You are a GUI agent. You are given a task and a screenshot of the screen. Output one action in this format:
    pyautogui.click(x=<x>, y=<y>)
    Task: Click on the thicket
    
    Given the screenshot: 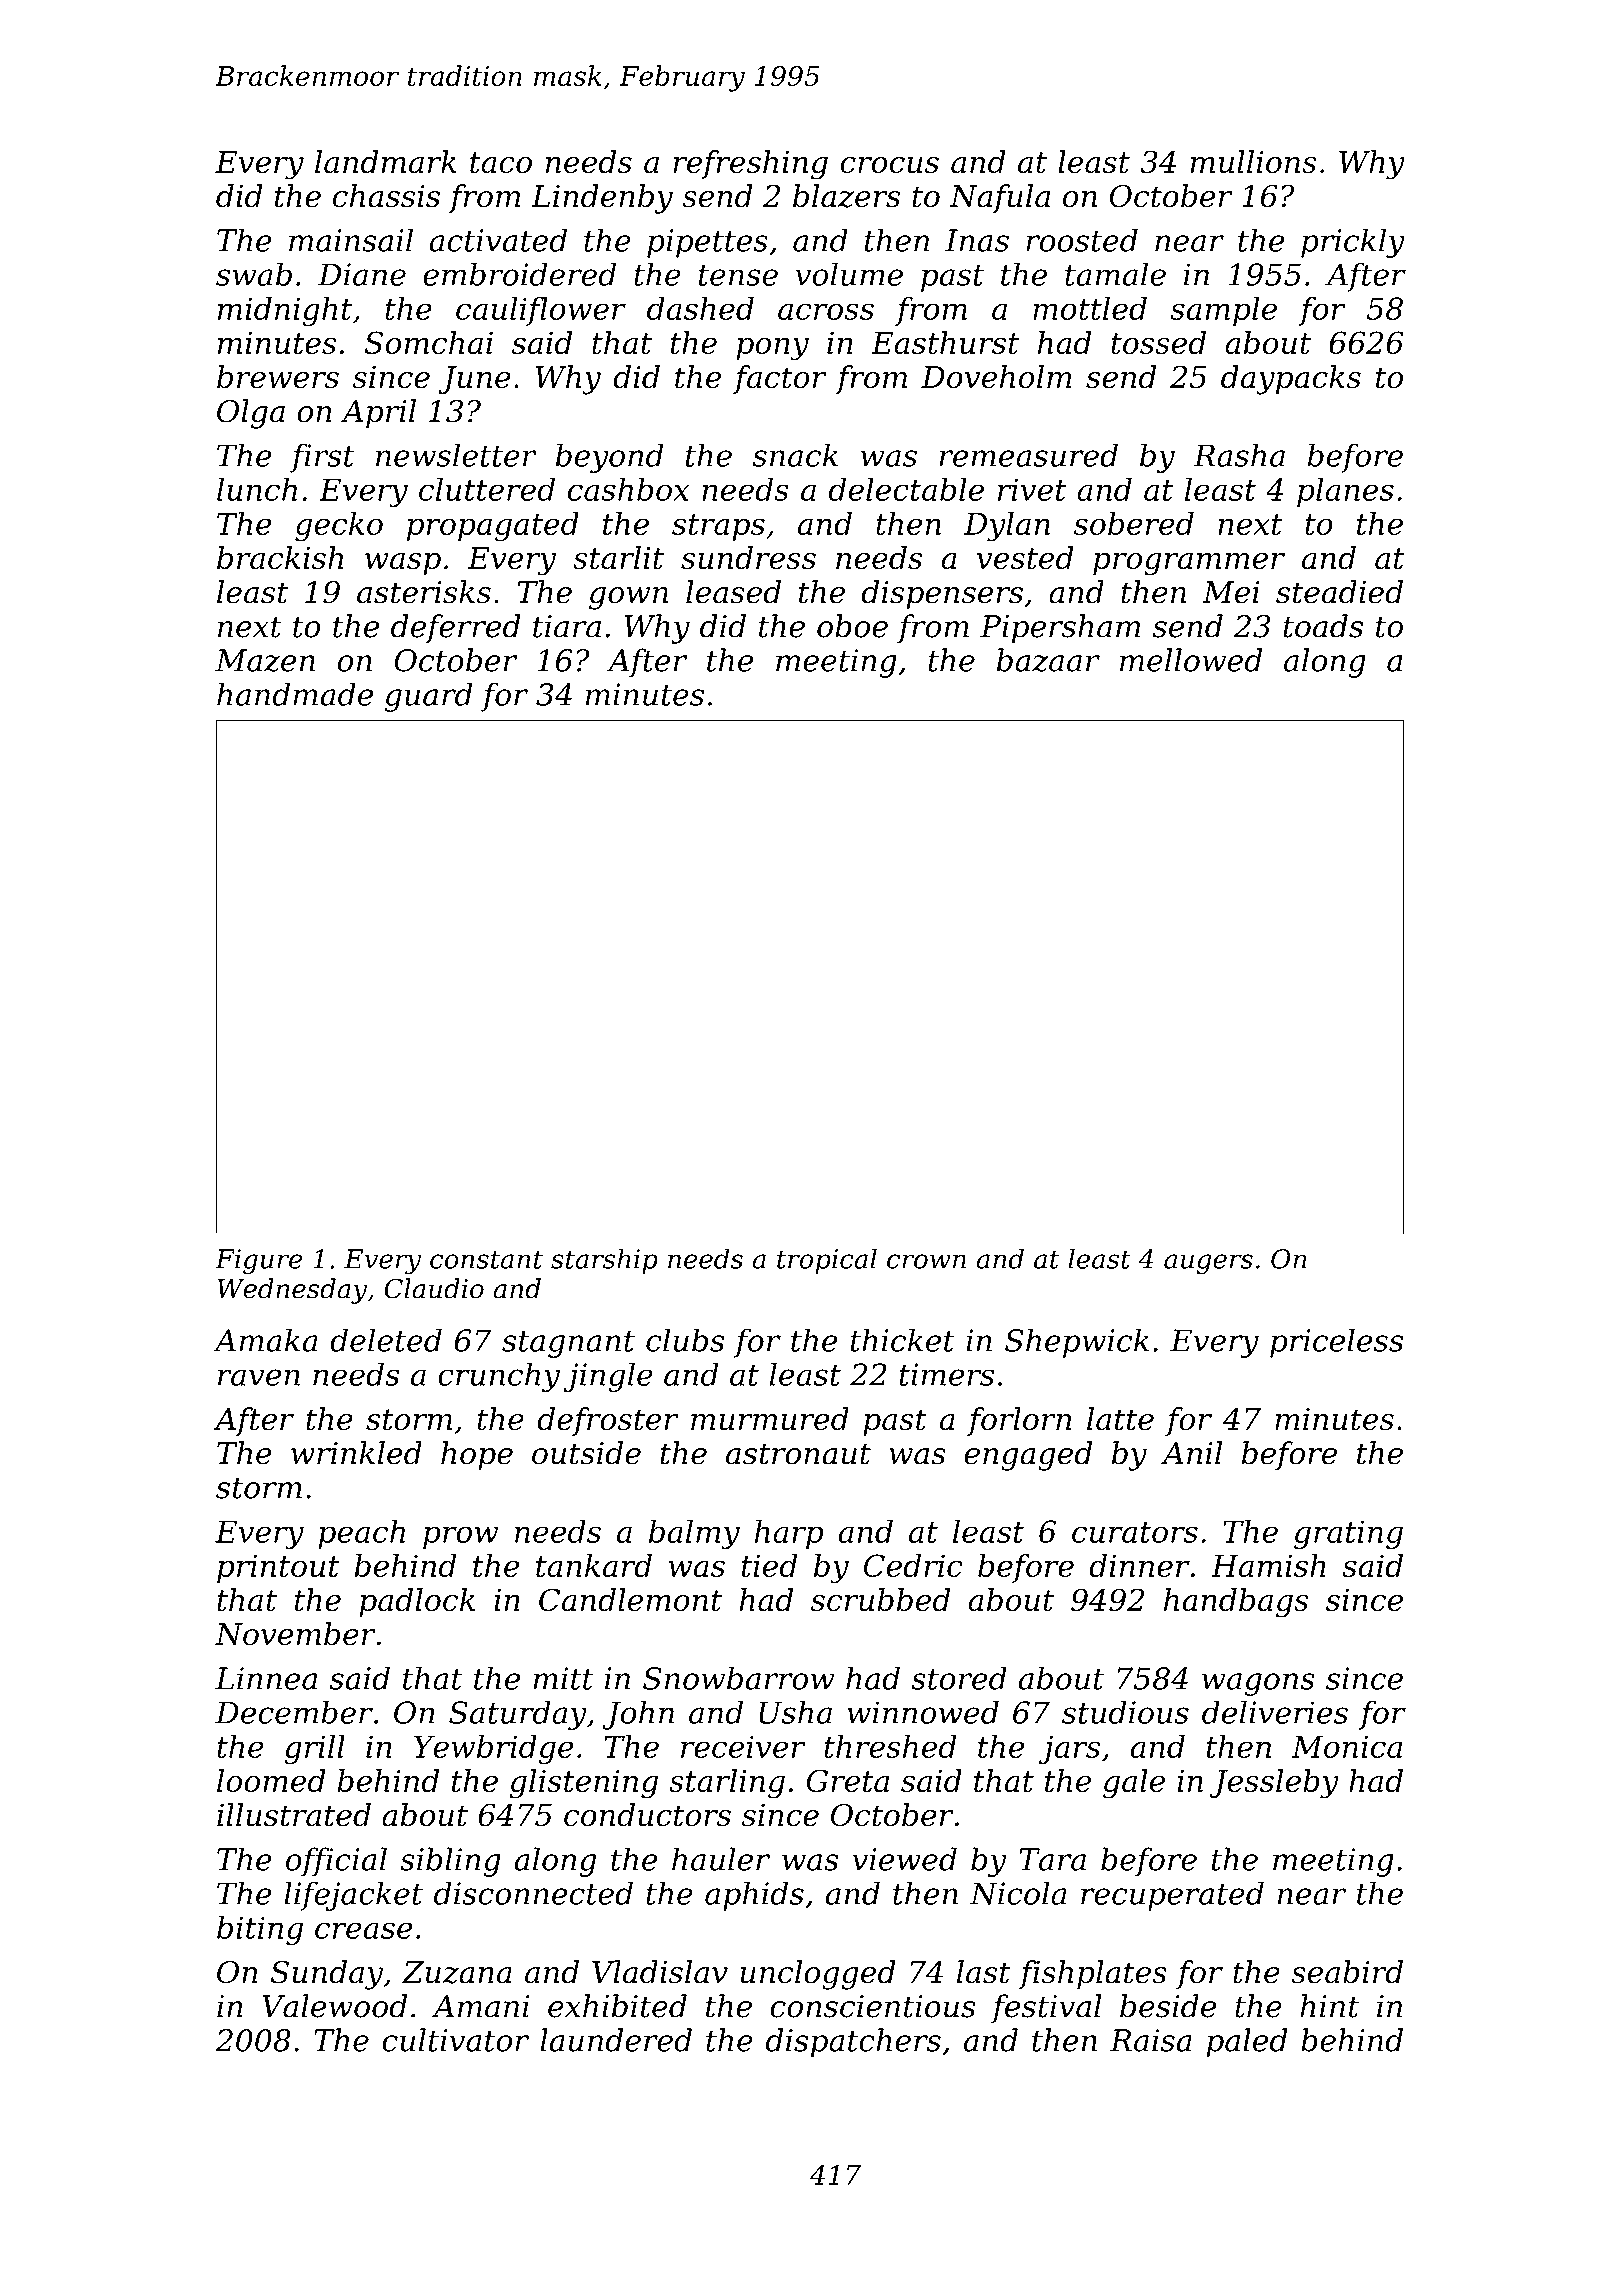 What is the action you would take?
    pyautogui.click(x=903, y=1340)
